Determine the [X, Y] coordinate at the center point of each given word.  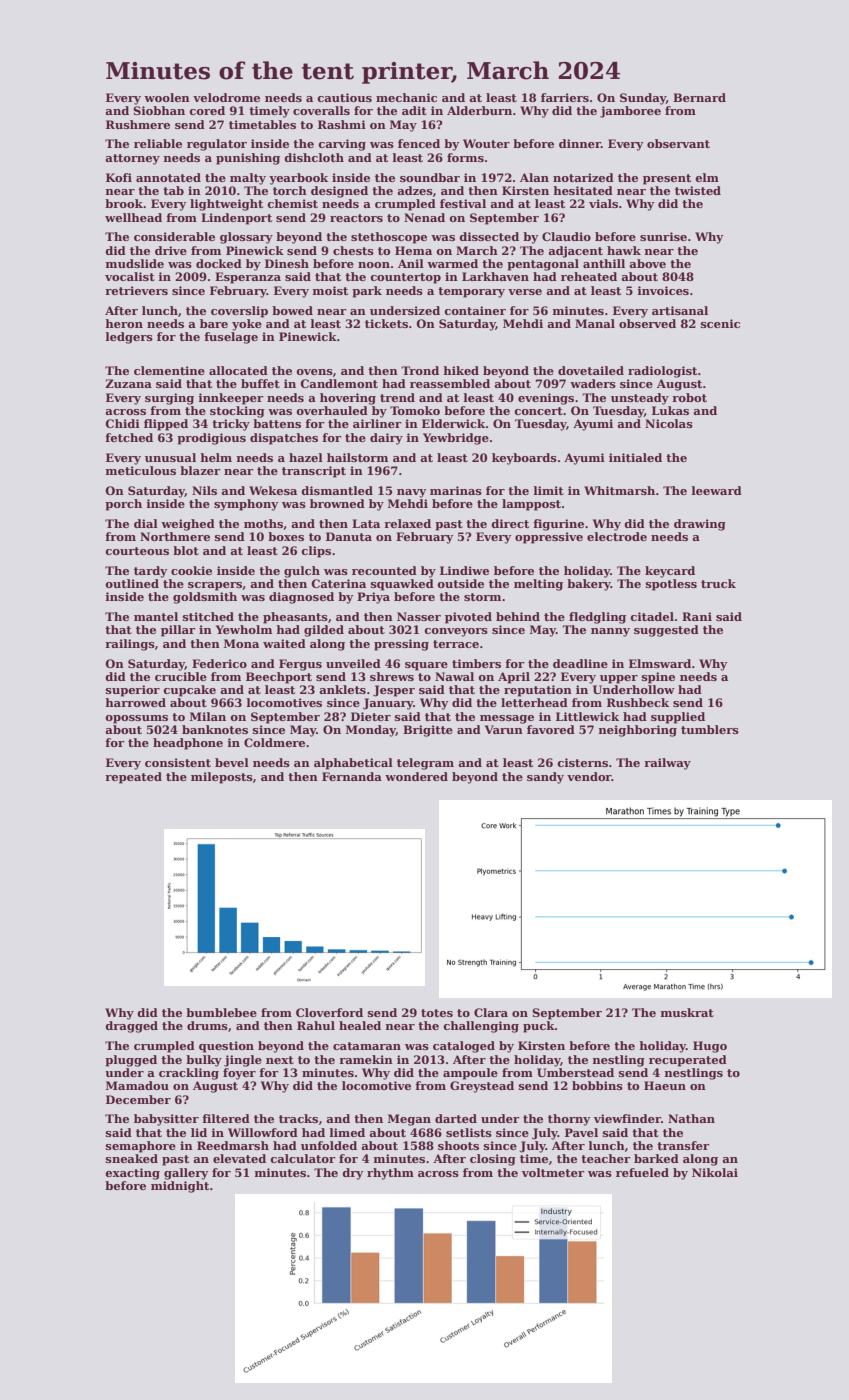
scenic [720, 323]
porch [123, 505]
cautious [344, 97]
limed [347, 1132]
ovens [314, 372]
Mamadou [137, 1085]
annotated [168, 177]
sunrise [663, 236]
